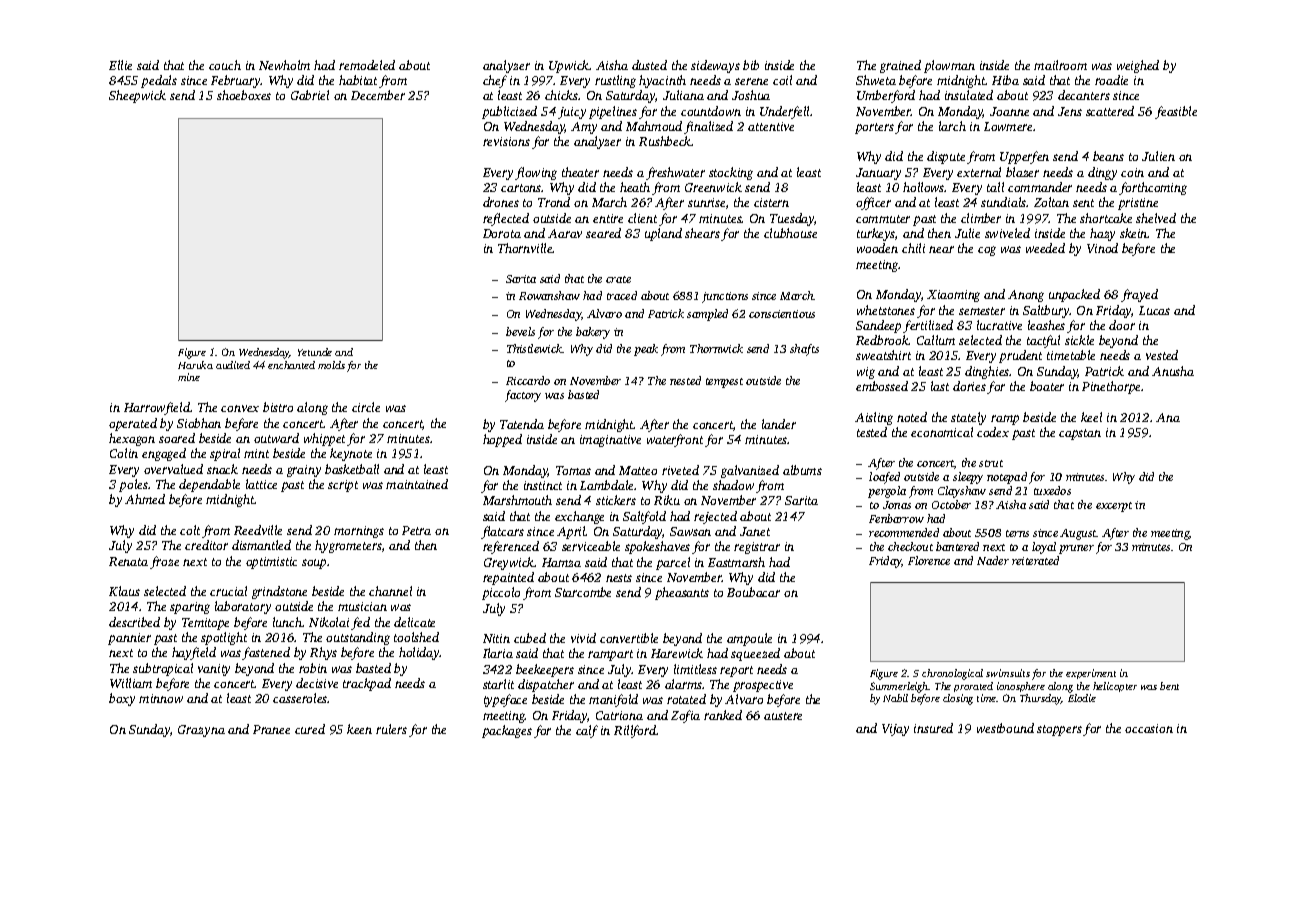  I want to click on keen, so click(359, 729).
